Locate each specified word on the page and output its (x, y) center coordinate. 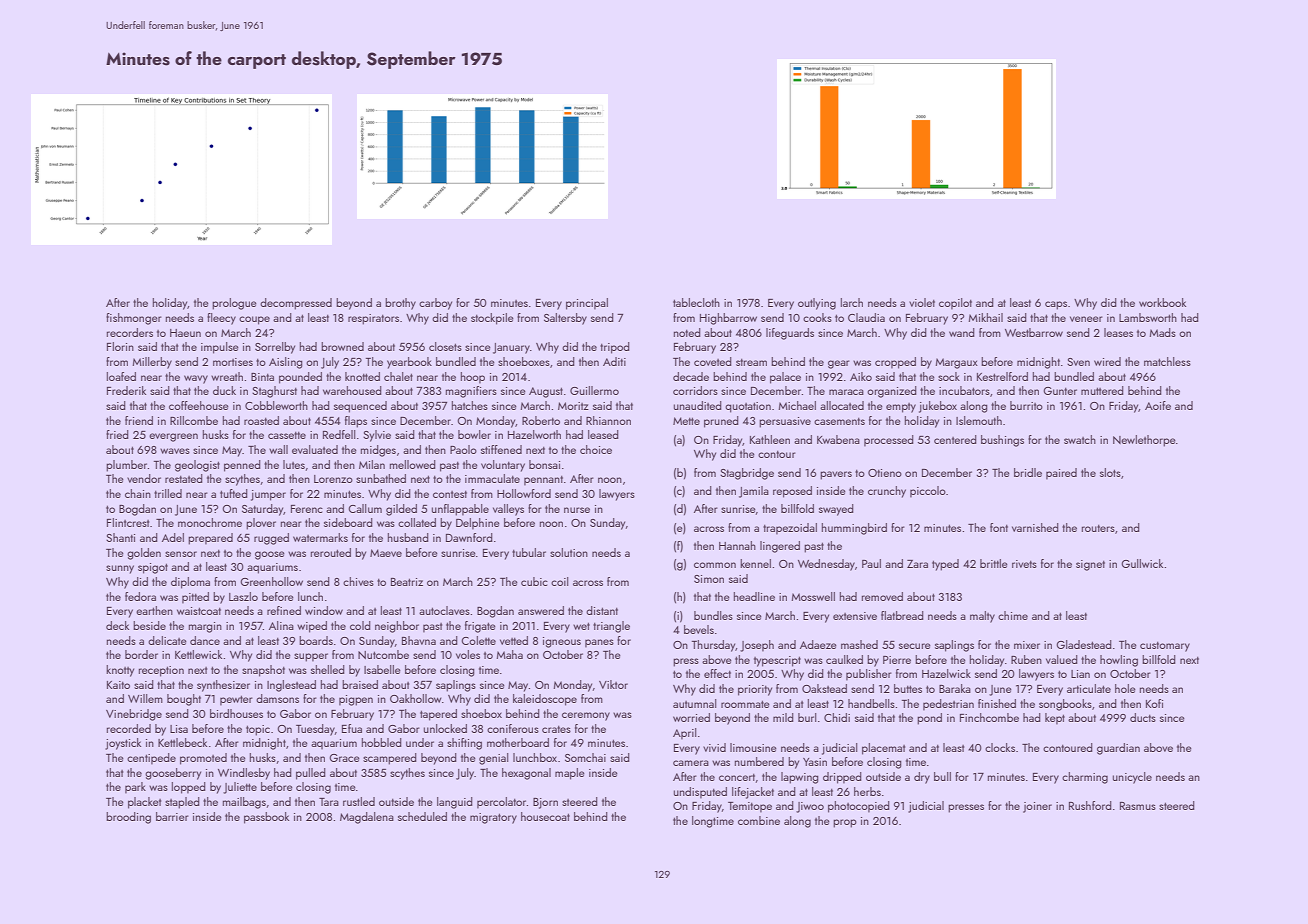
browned (342, 346)
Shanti (120, 537)
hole (1125, 688)
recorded (129, 728)
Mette (686, 421)
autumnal (695, 703)
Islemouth (979, 420)
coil (560, 581)
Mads (1163, 332)
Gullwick (1142, 563)
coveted (713, 361)
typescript (777, 661)
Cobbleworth (276, 405)
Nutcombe (383, 654)
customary (1165, 647)
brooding (128, 818)
